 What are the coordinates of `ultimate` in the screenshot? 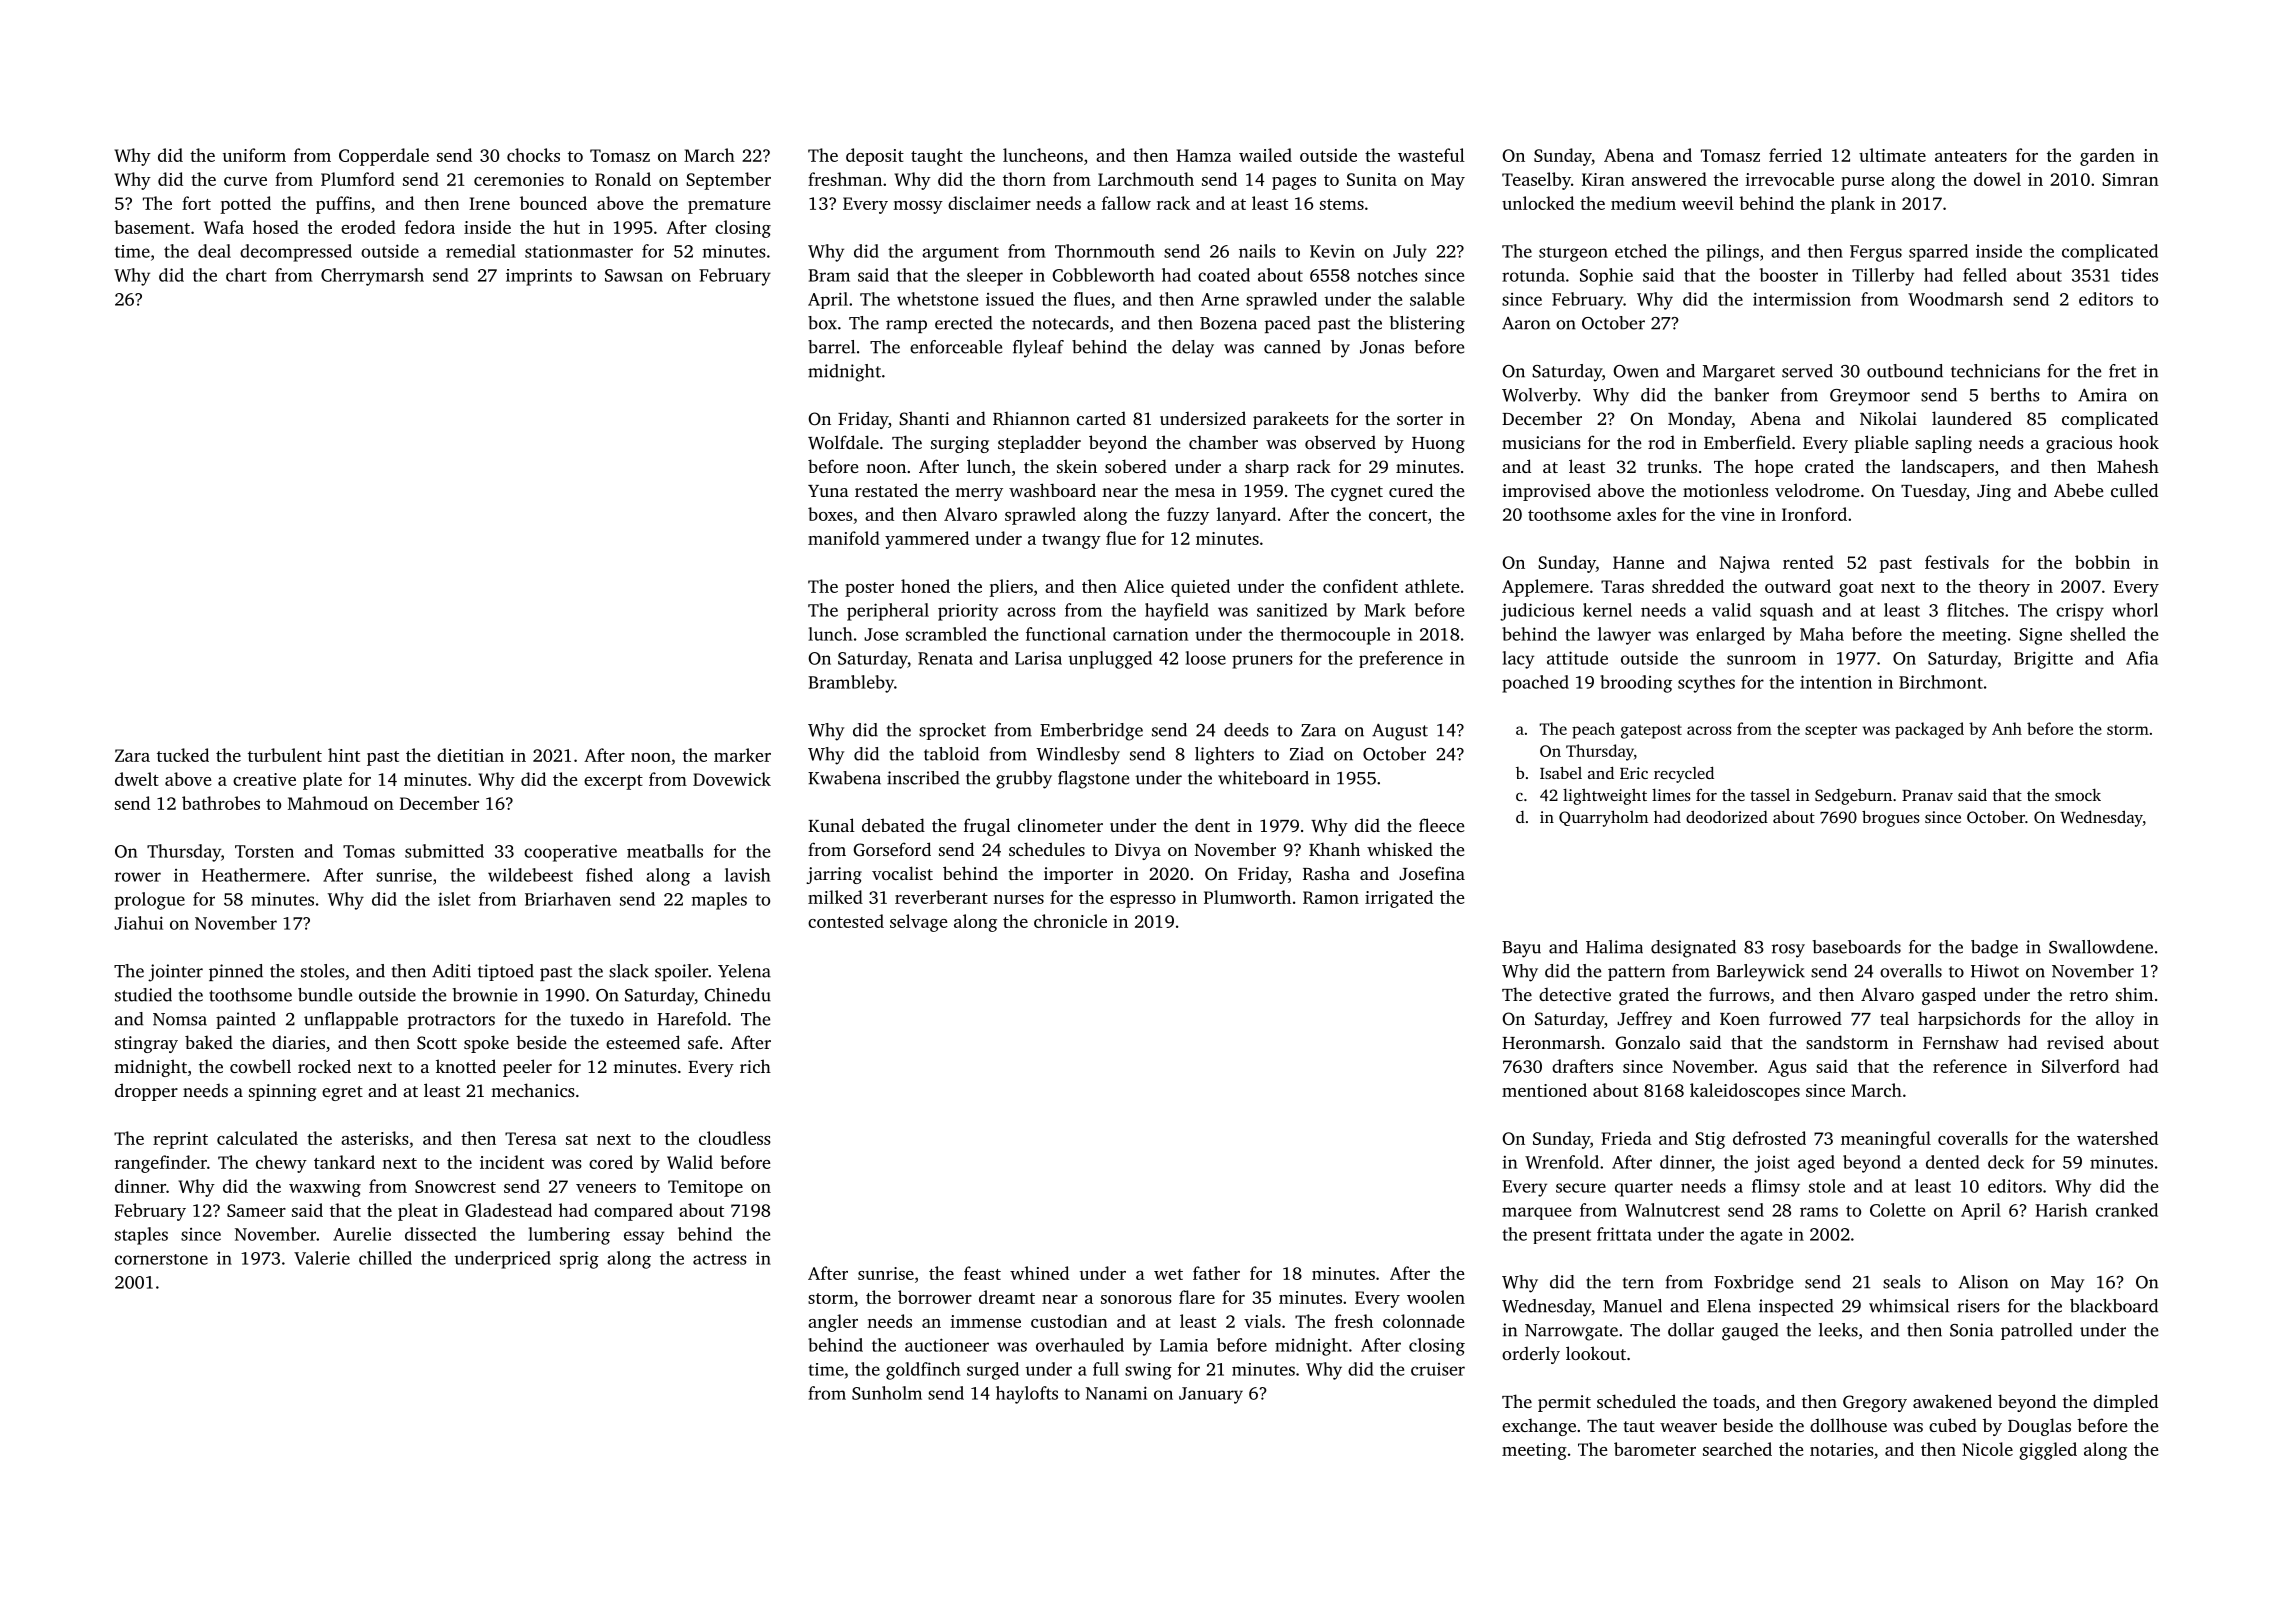 It's located at (1892, 155).
